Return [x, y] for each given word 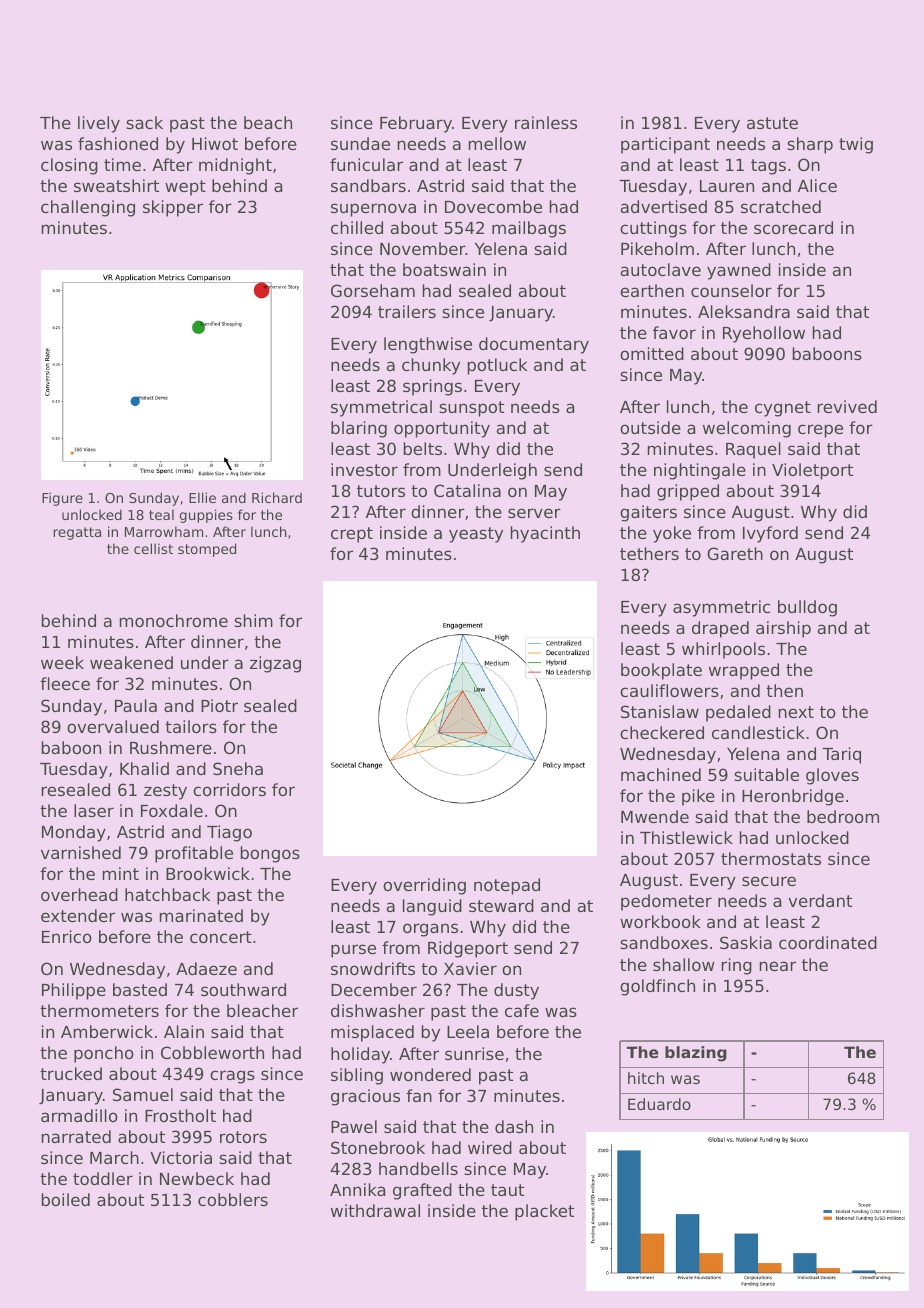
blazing [696, 1054]
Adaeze [206, 968]
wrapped [744, 671]
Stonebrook [378, 1147]
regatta [77, 533]
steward [501, 905]
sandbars [368, 185]
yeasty [476, 535]
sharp [810, 145]
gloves [832, 776]
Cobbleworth [212, 1052]
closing [69, 166]
